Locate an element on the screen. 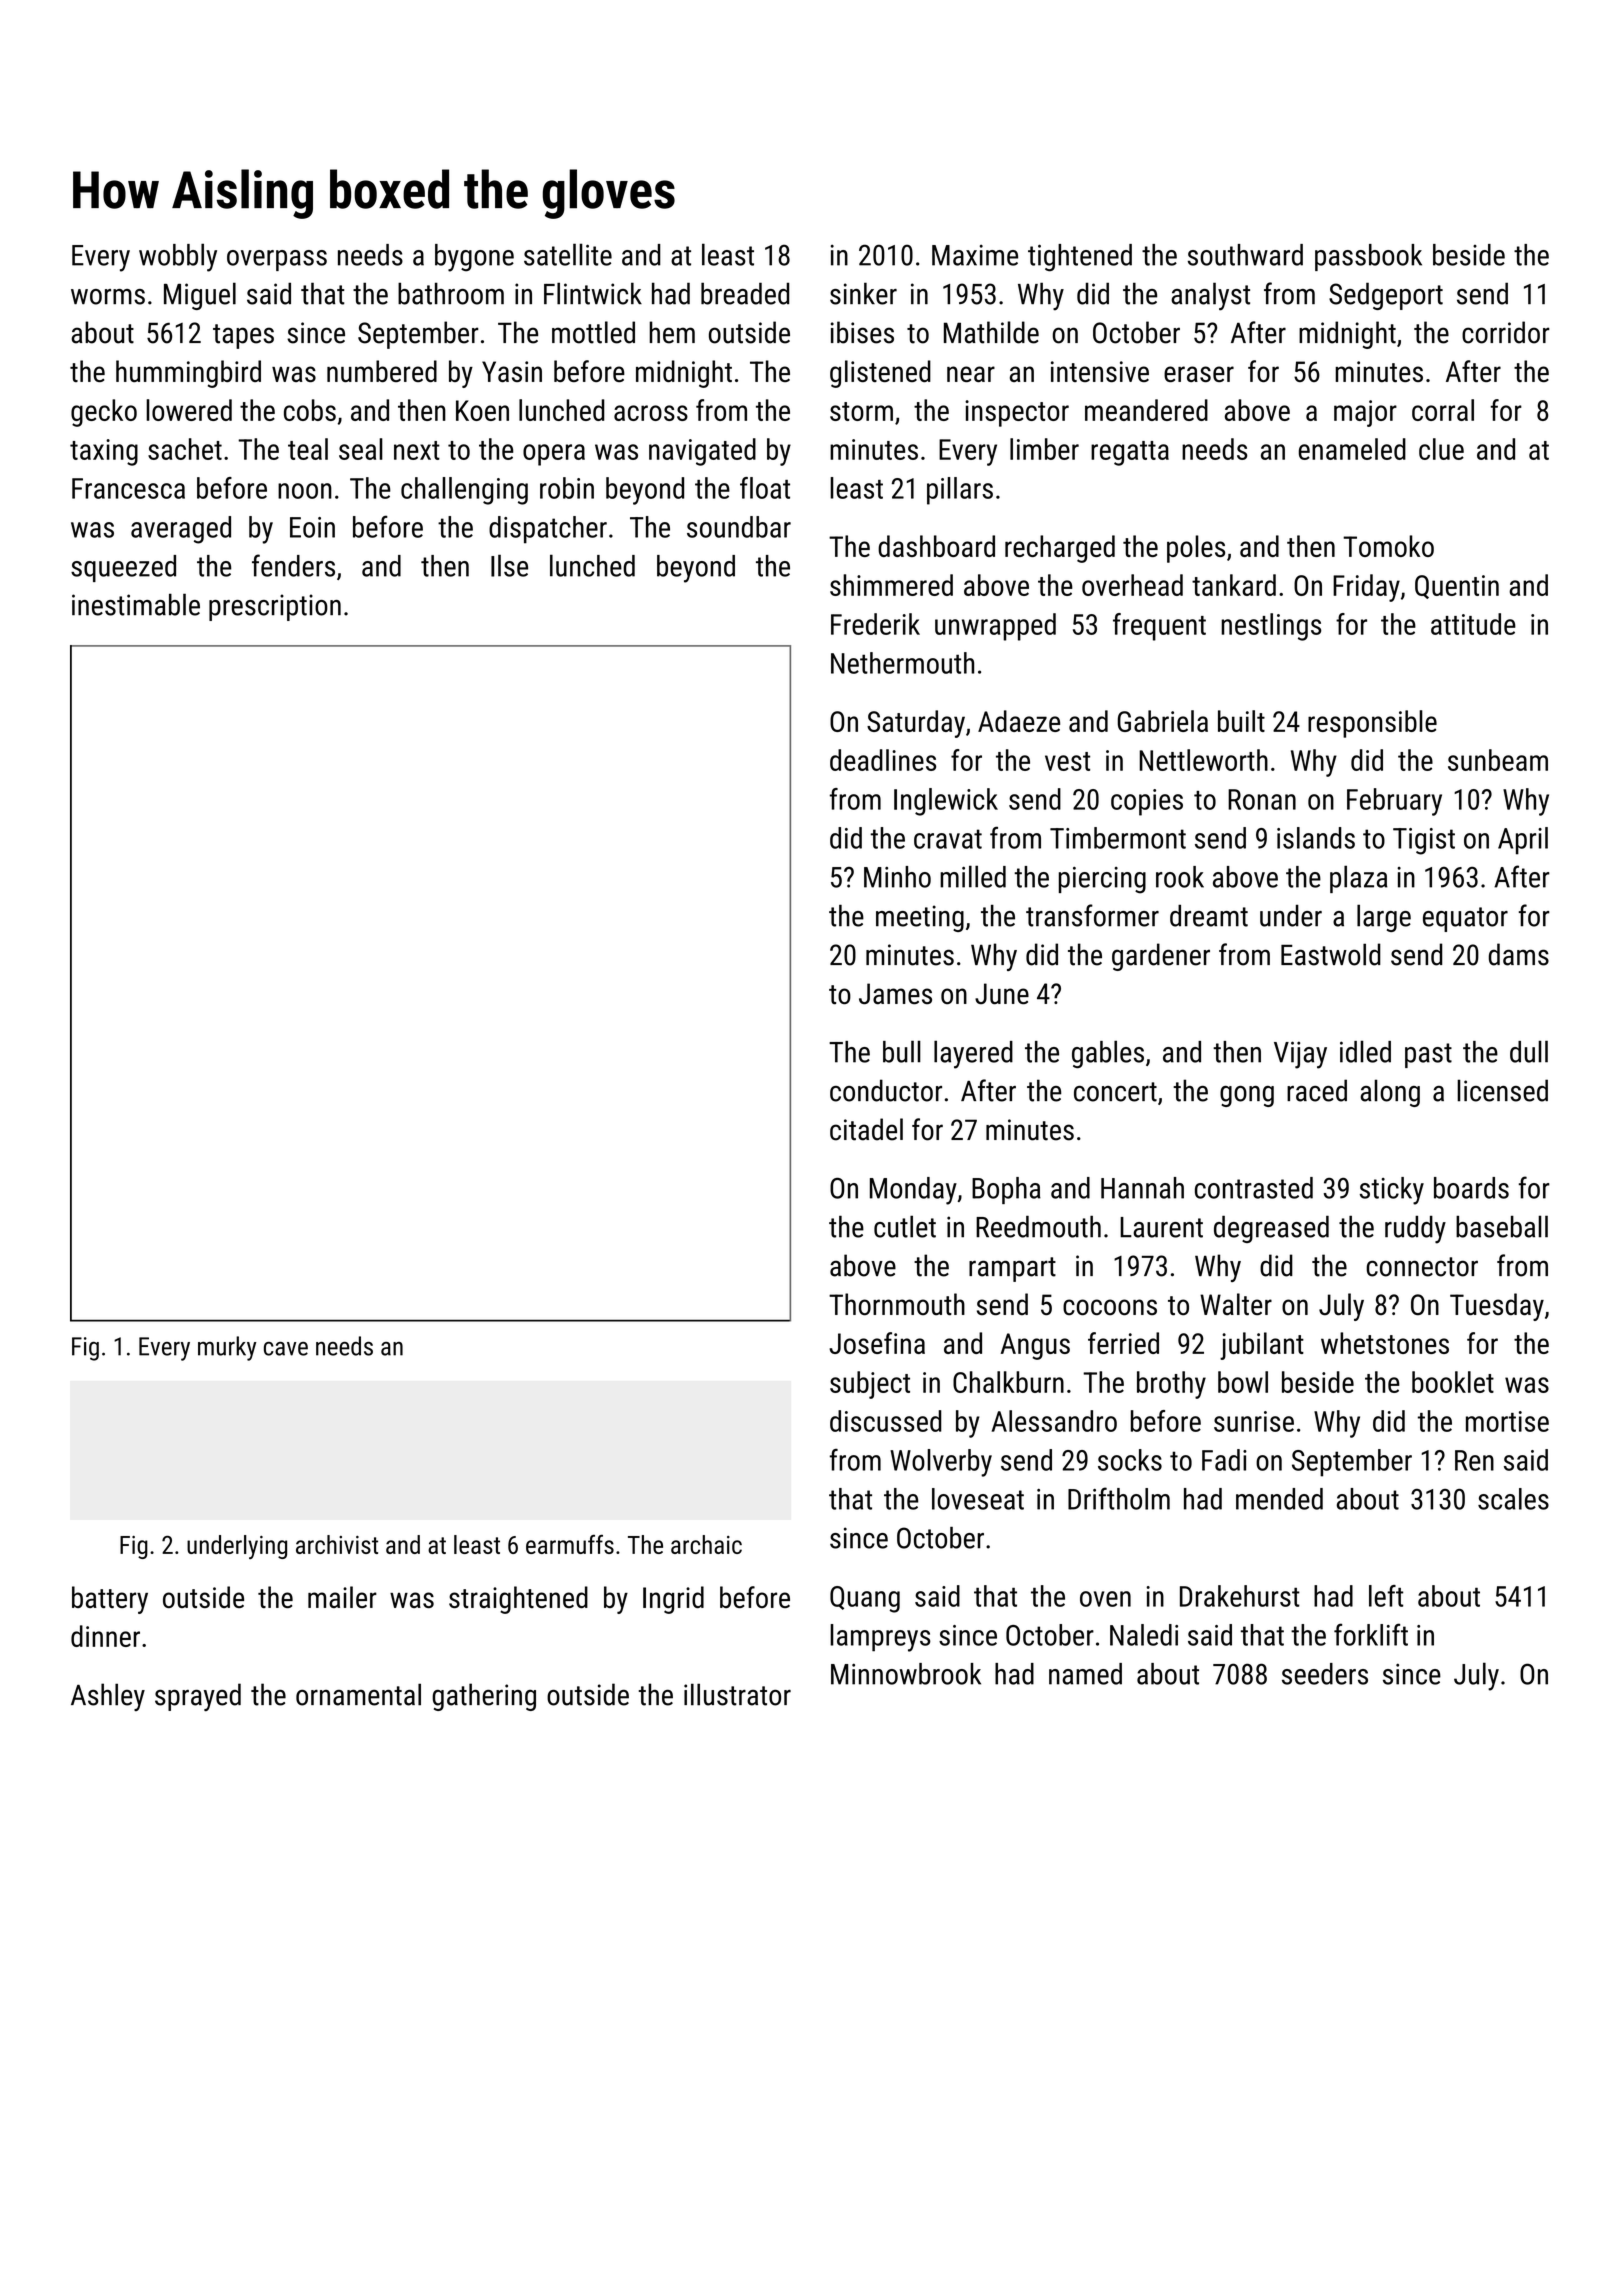  Bopha is located at coordinates (1006, 1190).
